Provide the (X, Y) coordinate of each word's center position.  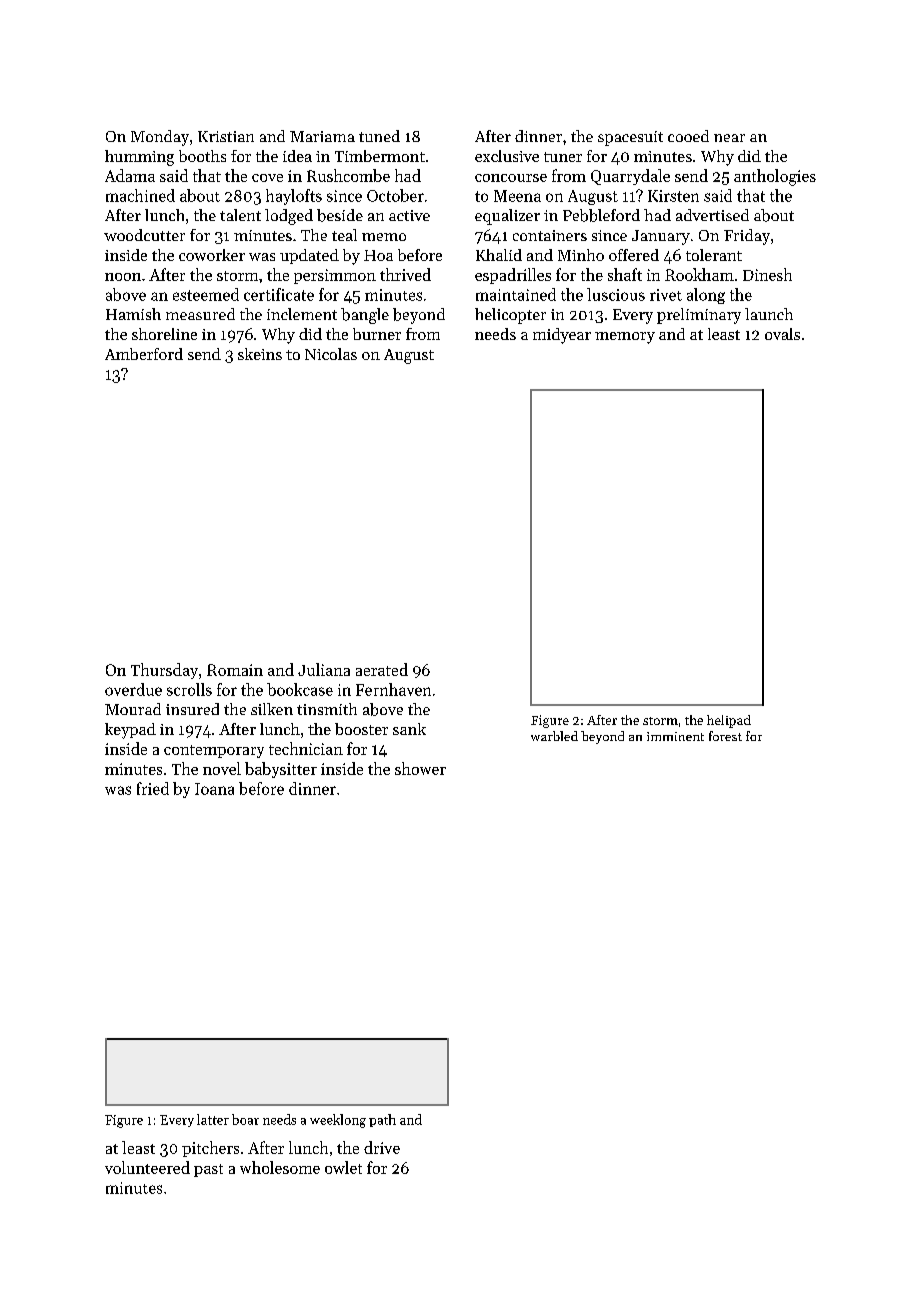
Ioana (214, 789)
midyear (562, 336)
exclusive (507, 156)
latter (213, 1119)
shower (420, 768)
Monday (160, 138)
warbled (554, 736)
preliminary (699, 316)
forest (725, 736)
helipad (729, 721)
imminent (675, 736)
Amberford (144, 354)
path (382, 1120)
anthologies (775, 177)
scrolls (189, 689)
